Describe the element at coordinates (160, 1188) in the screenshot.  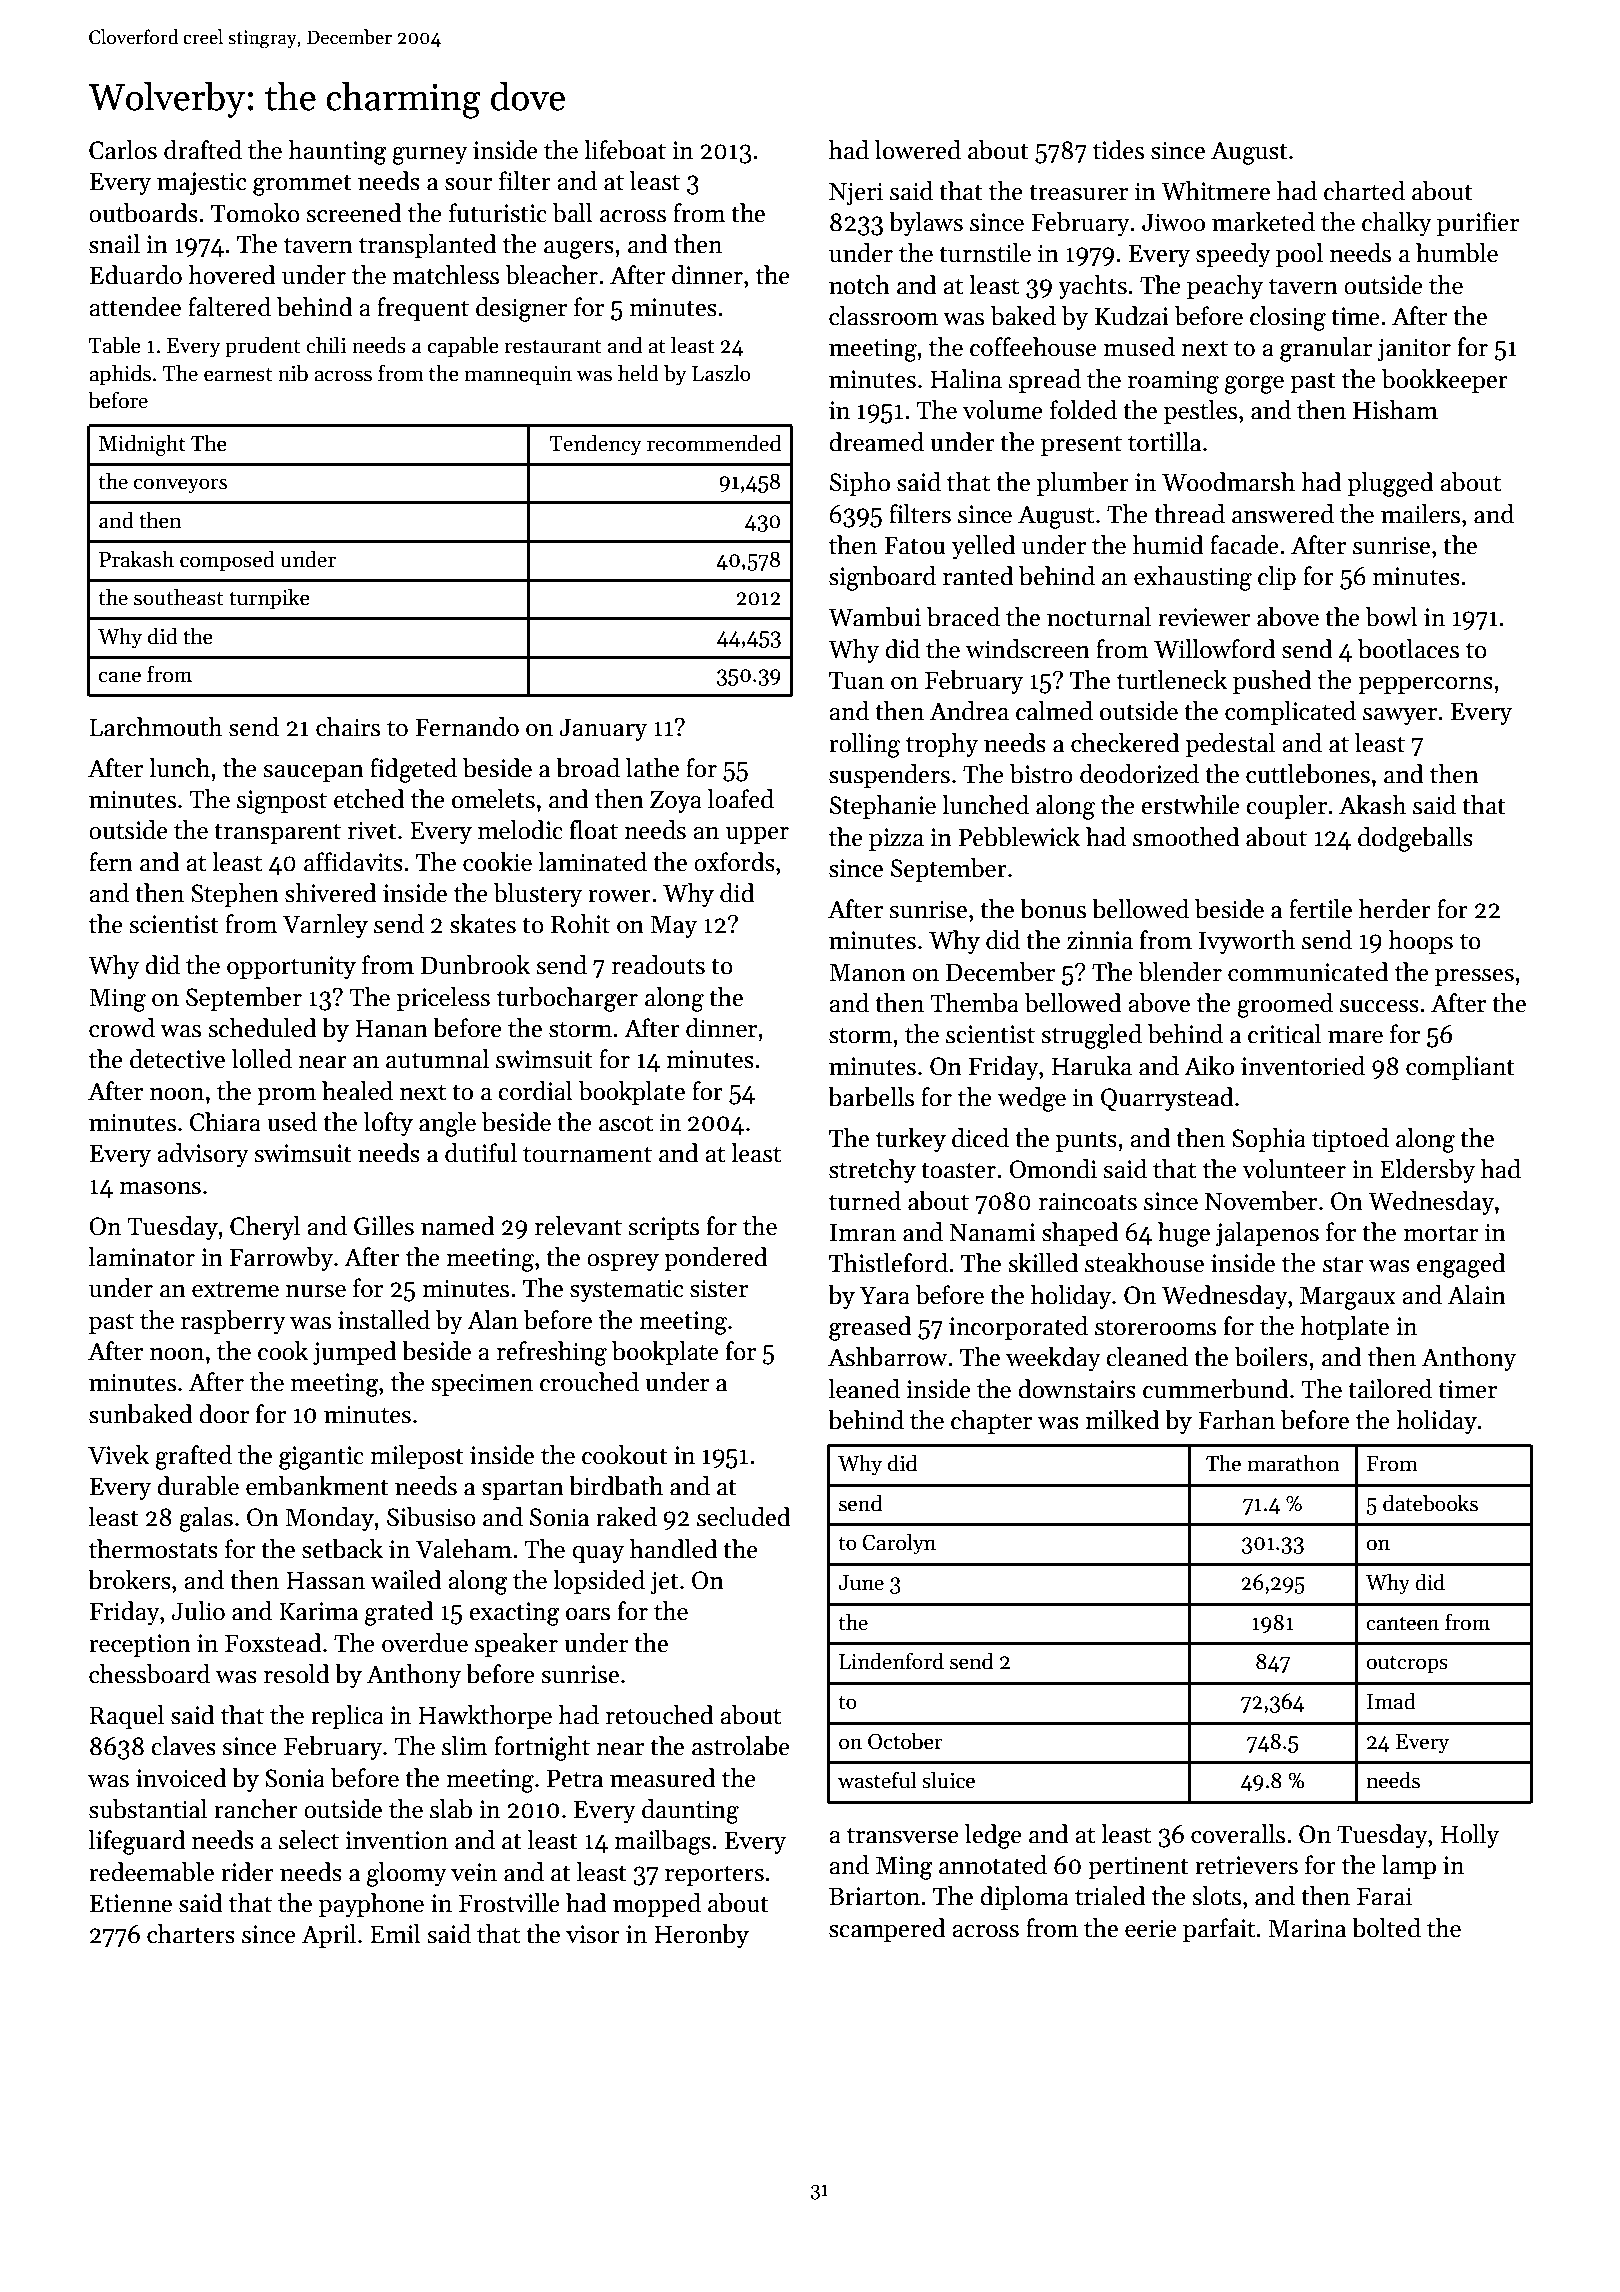
I see `masons` at that location.
